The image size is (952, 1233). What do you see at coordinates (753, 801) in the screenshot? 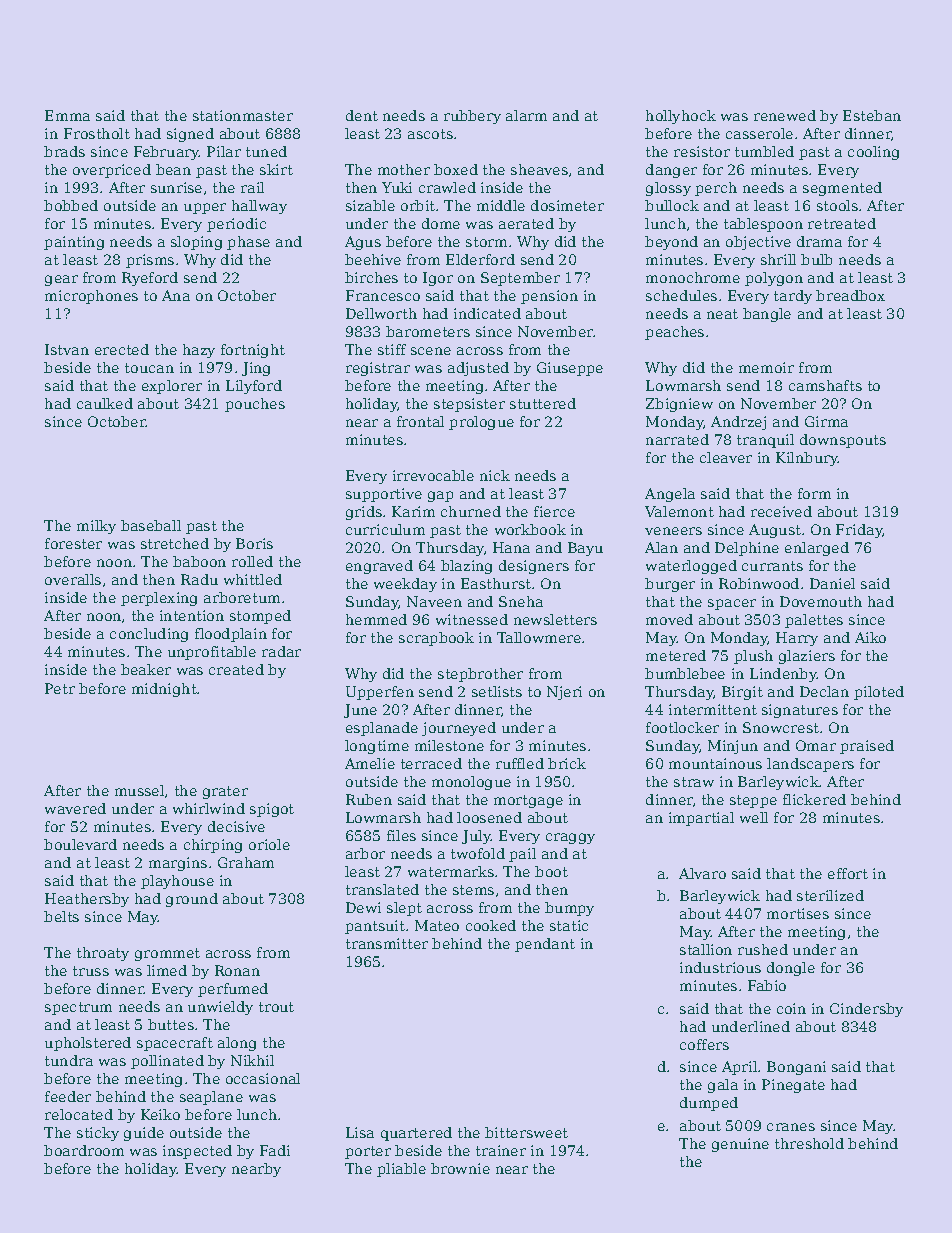
I see `steppe` at bounding box center [753, 801].
